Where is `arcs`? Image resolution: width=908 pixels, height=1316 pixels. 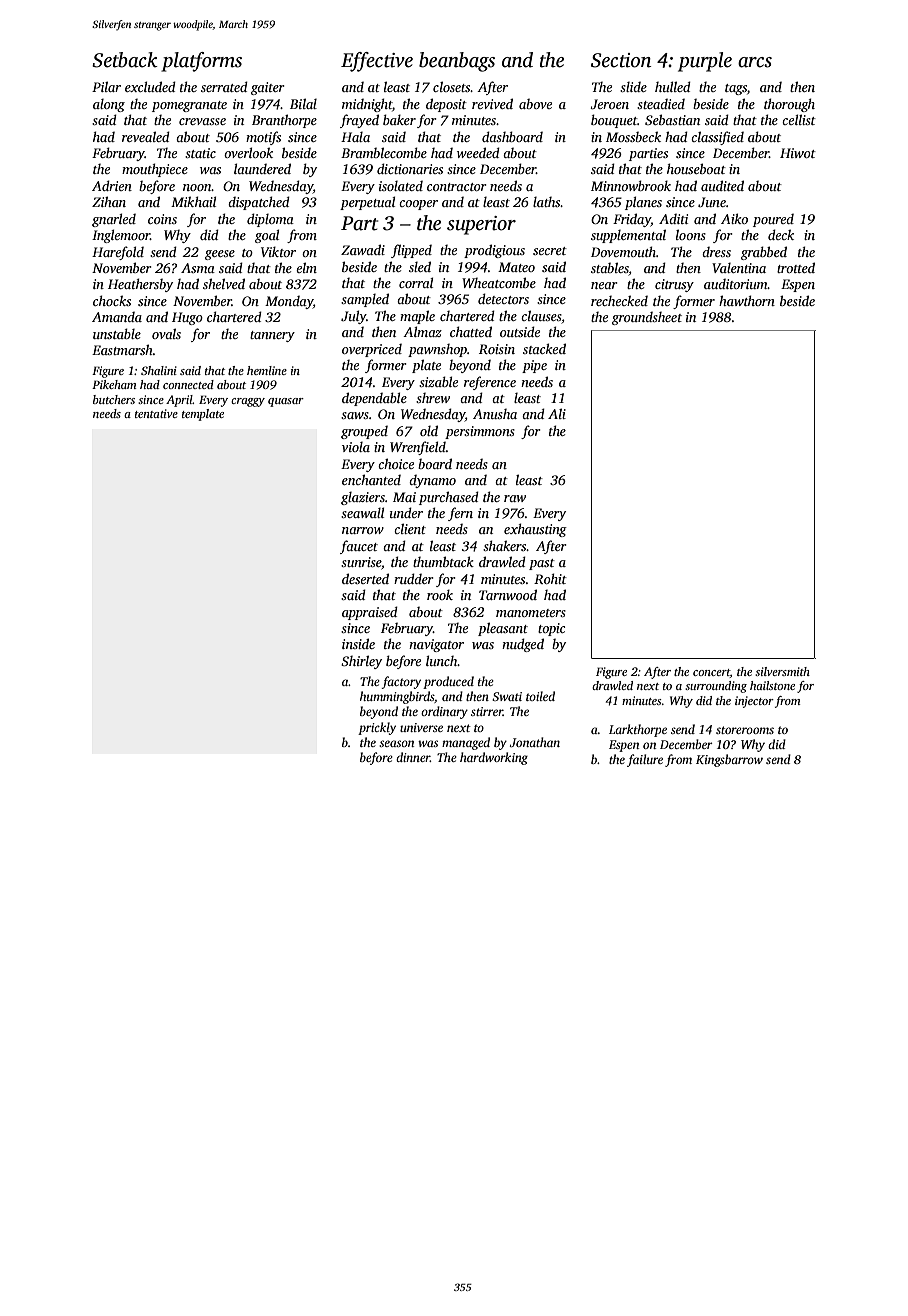 arcs is located at coordinates (755, 62).
